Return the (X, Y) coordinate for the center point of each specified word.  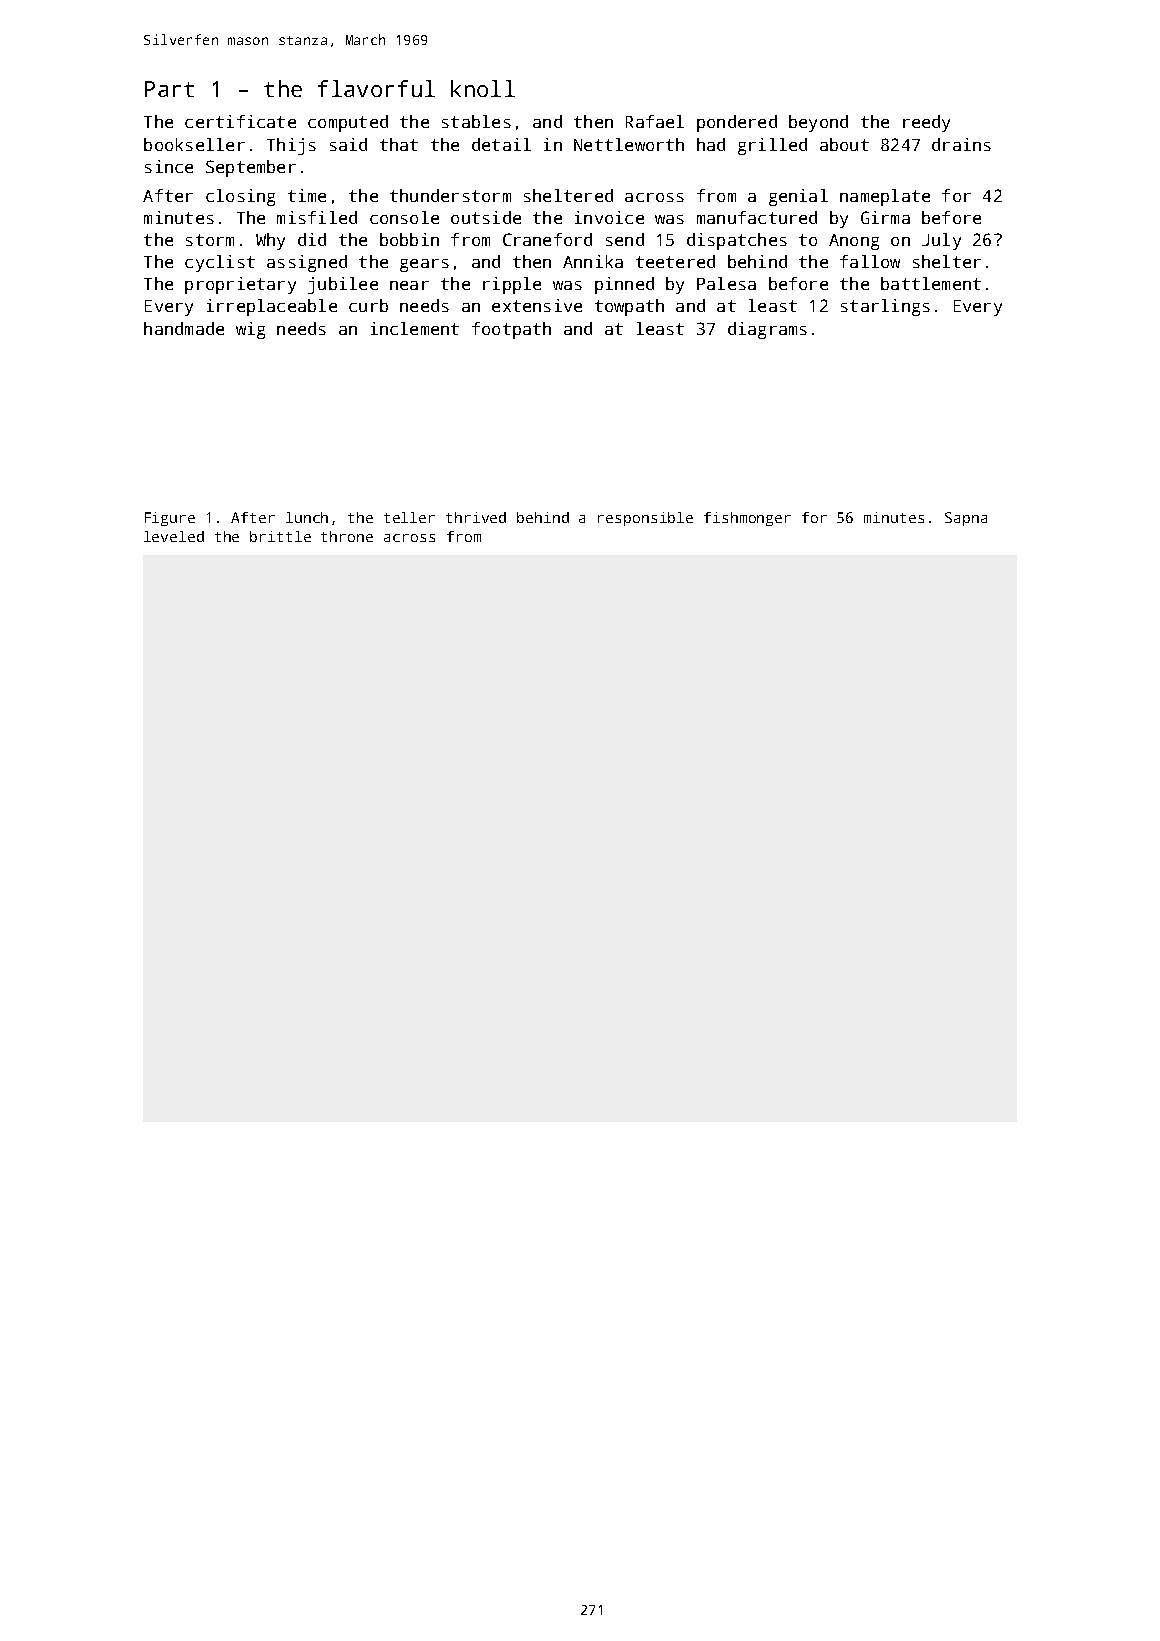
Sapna (966, 519)
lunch (307, 517)
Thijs (291, 146)
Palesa (726, 283)
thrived (476, 517)
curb (368, 305)
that (399, 144)
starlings (885, 307)
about (844, 144)
